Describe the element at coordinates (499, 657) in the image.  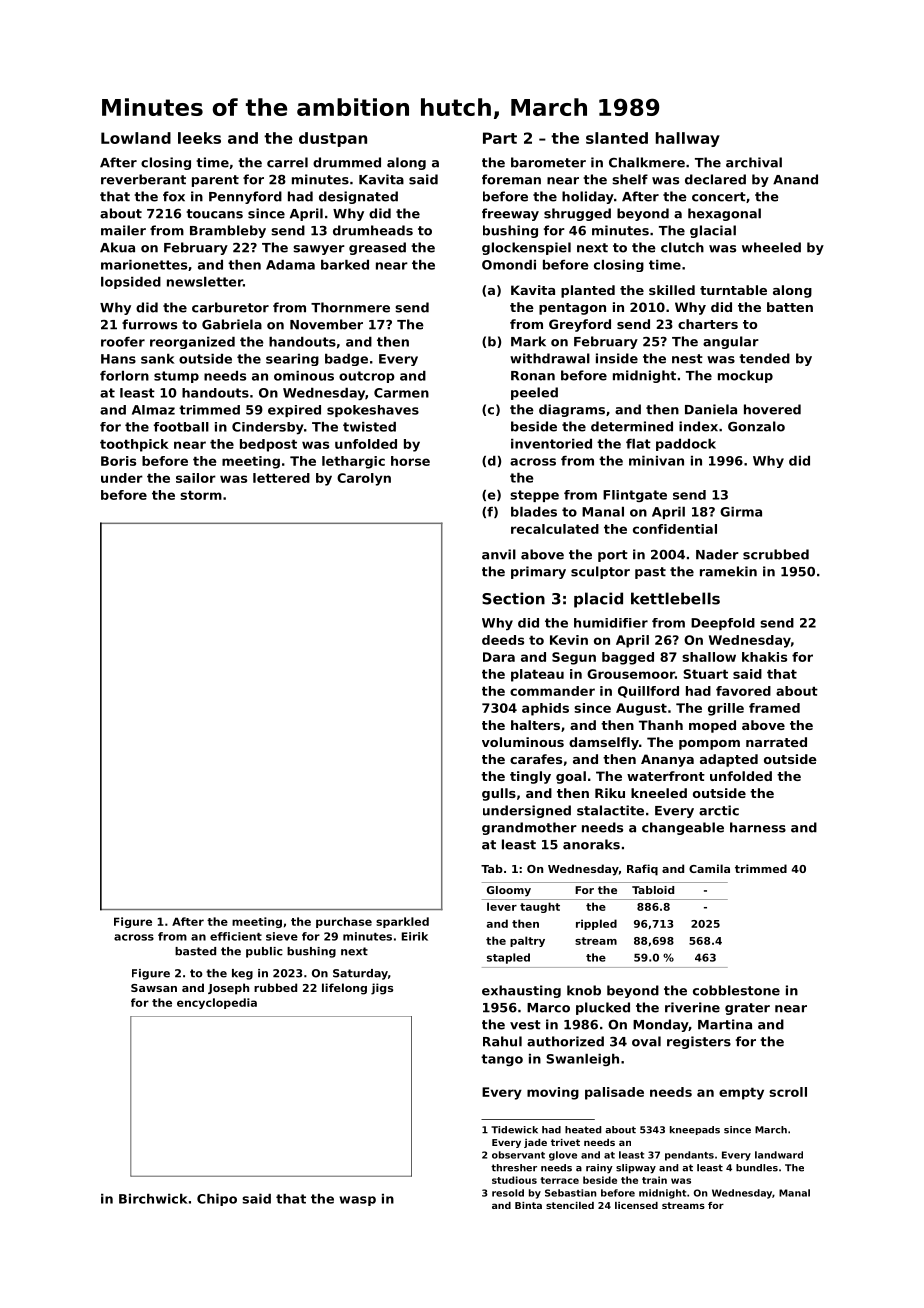
I see `Dara` at that location.
